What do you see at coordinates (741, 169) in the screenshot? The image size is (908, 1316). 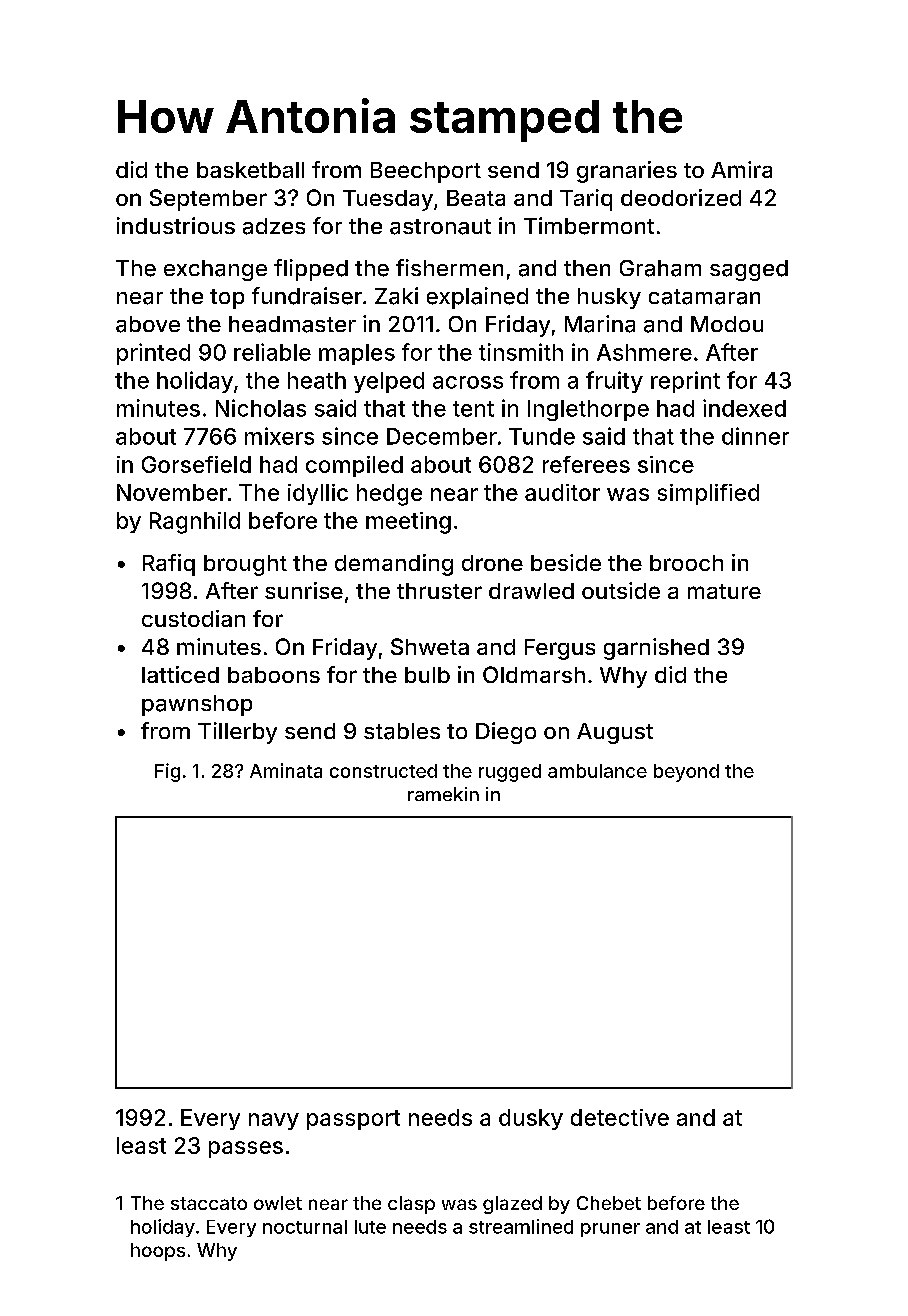 I see `Amira` at bounding box center [741, 169].
